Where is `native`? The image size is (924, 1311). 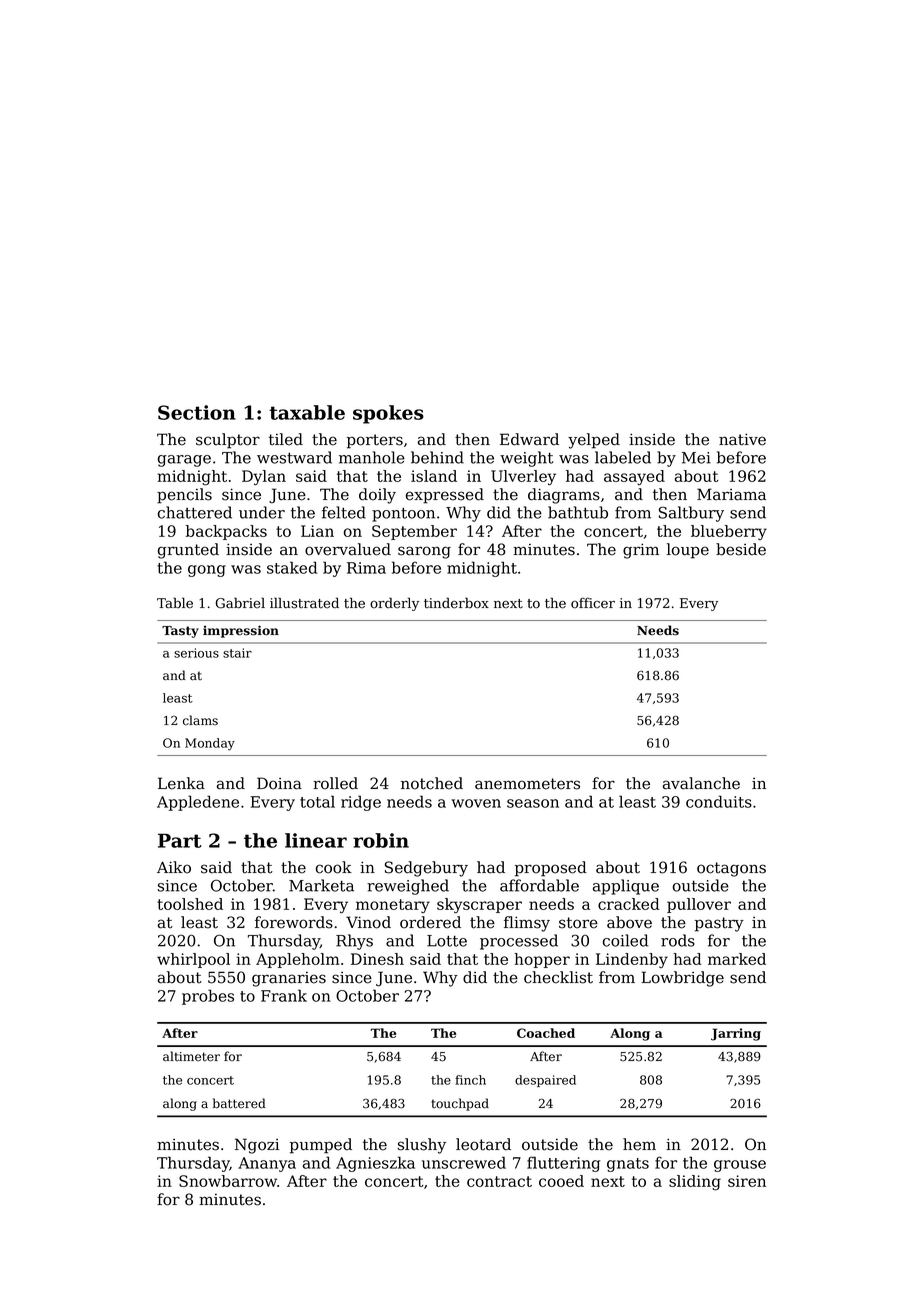 native is located at coordinates (742, 439).
